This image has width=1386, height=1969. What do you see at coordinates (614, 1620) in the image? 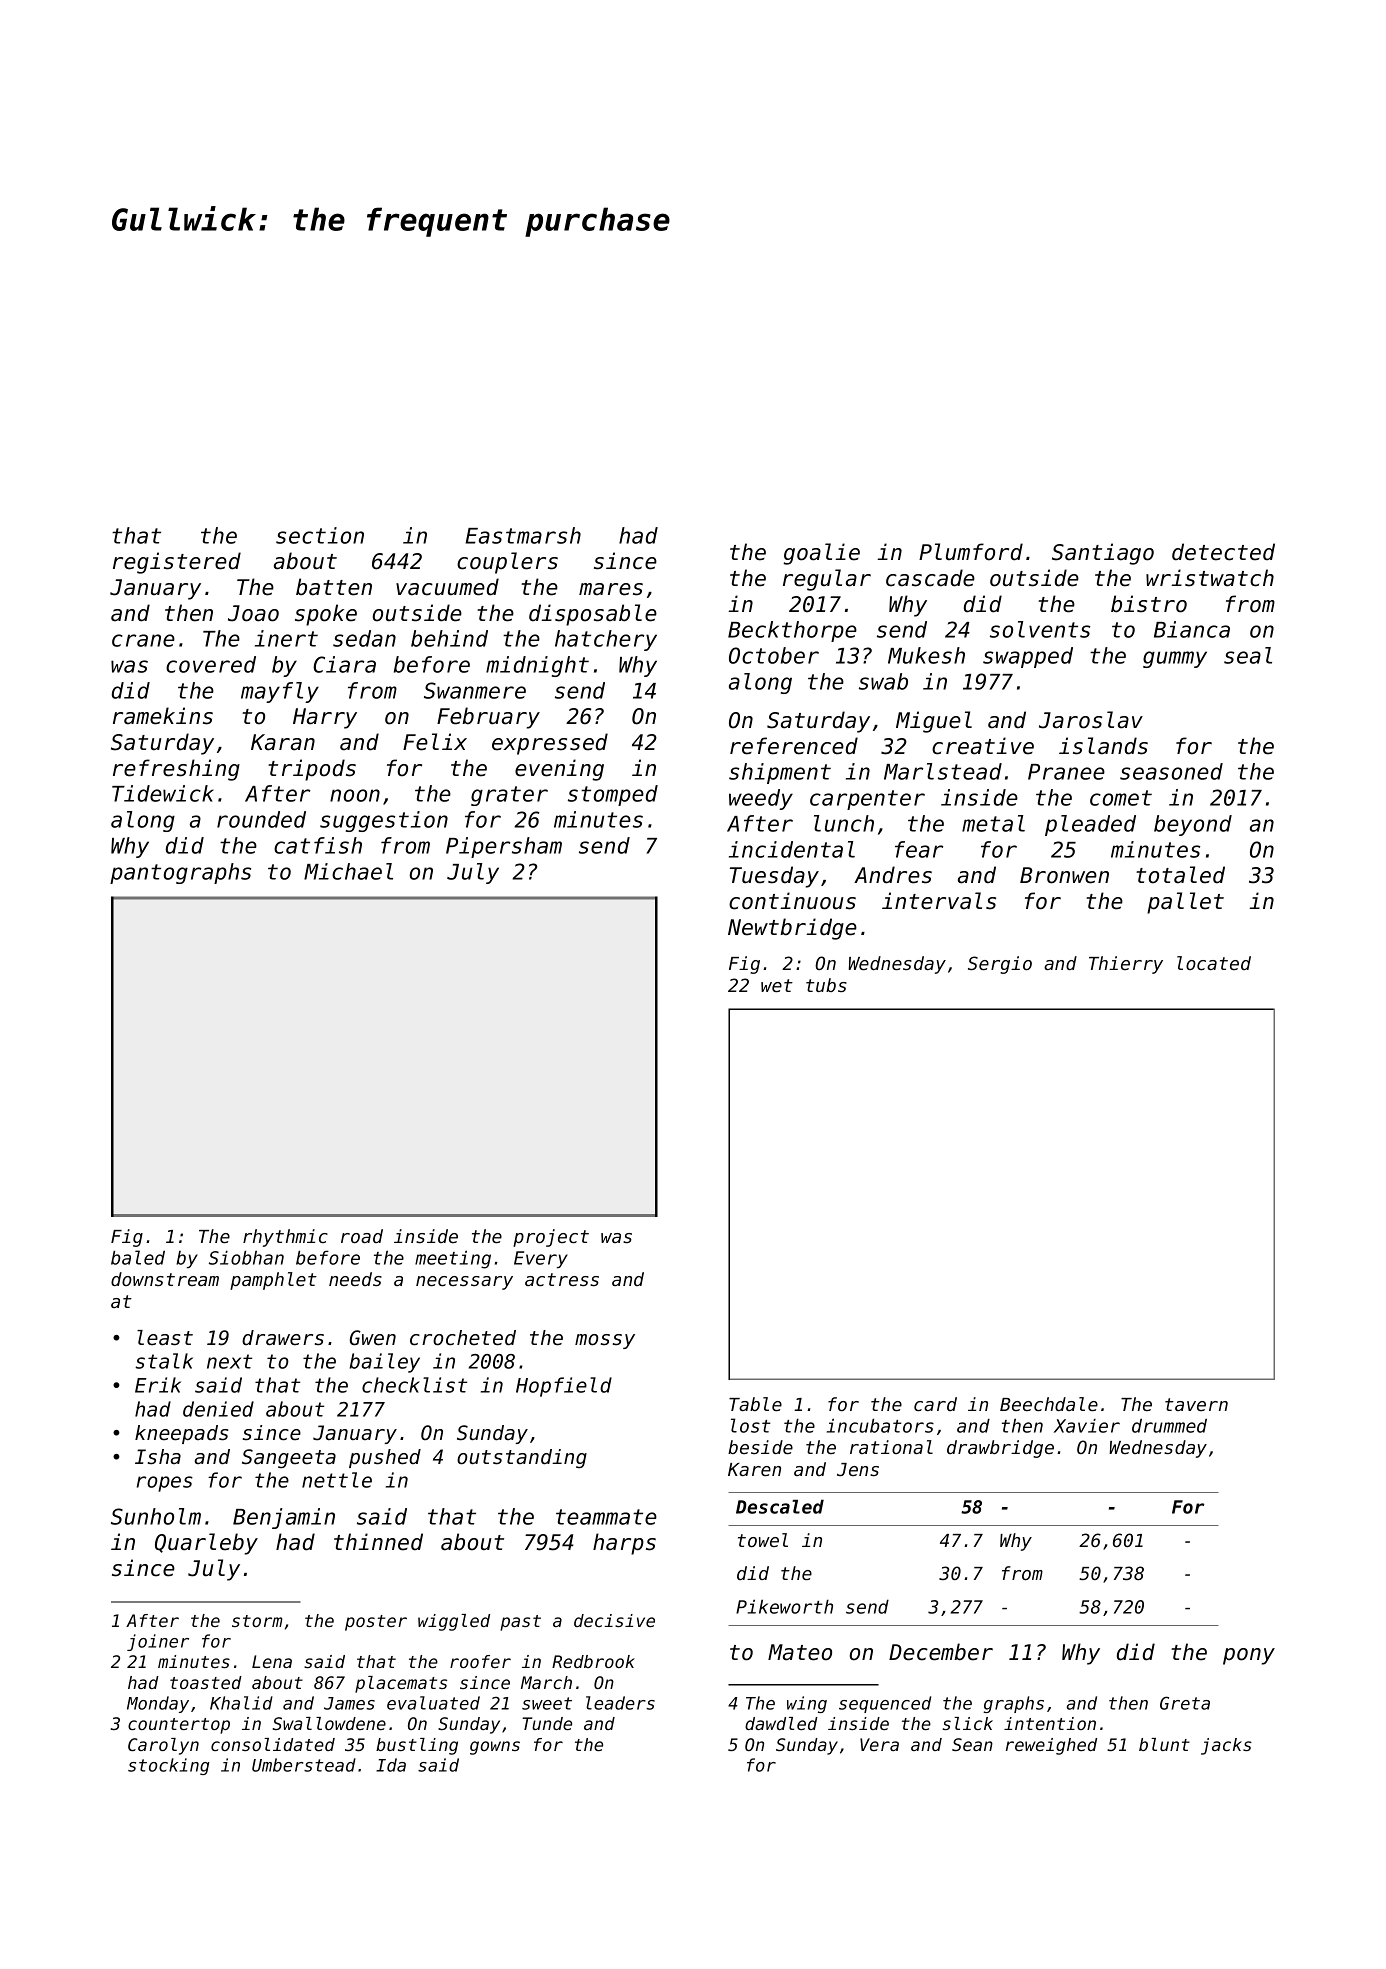
I see `decisive` at bounding box center [614, 1620].
